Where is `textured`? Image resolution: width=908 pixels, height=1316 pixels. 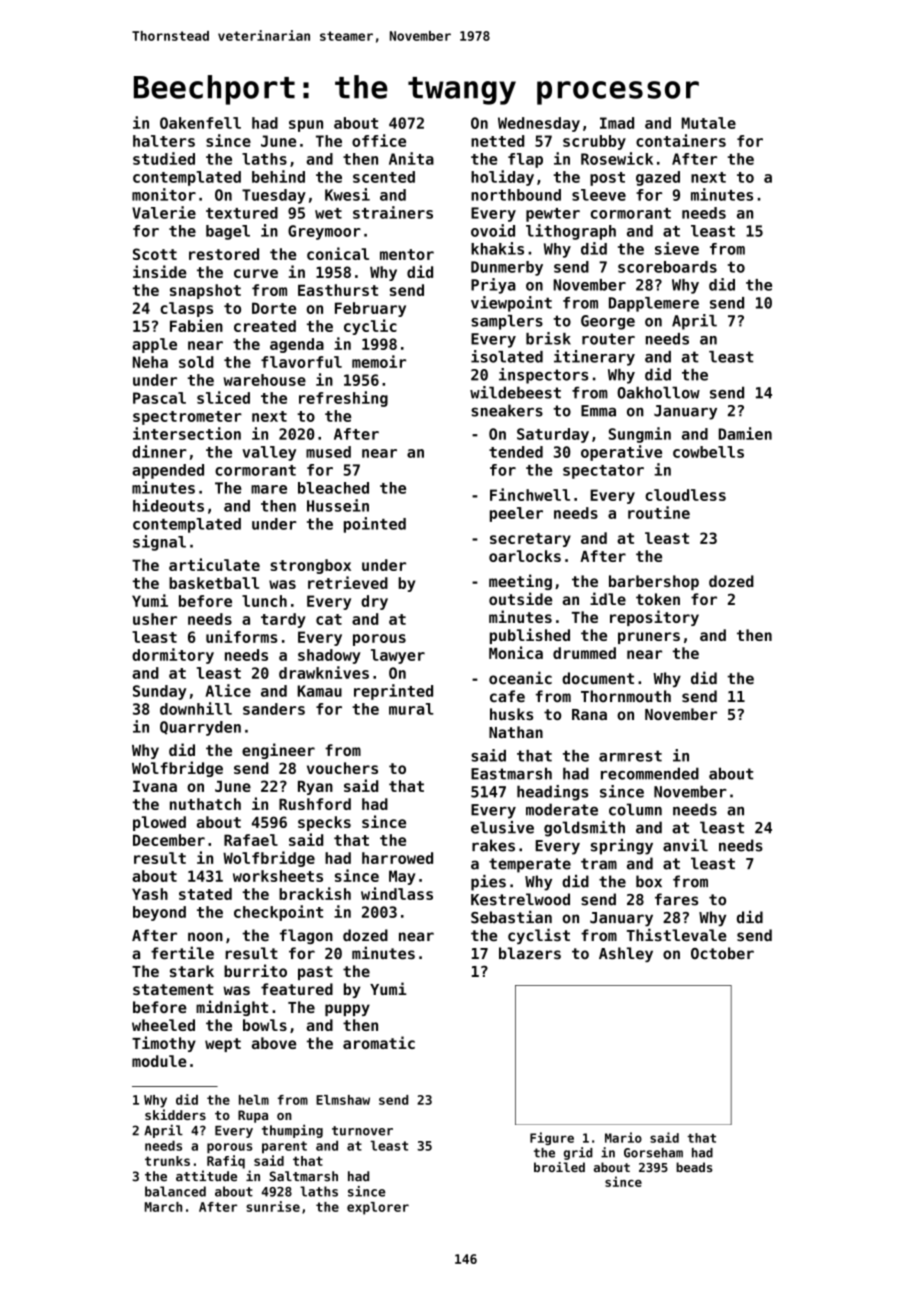
textured is located at coordinates (242, 213).
